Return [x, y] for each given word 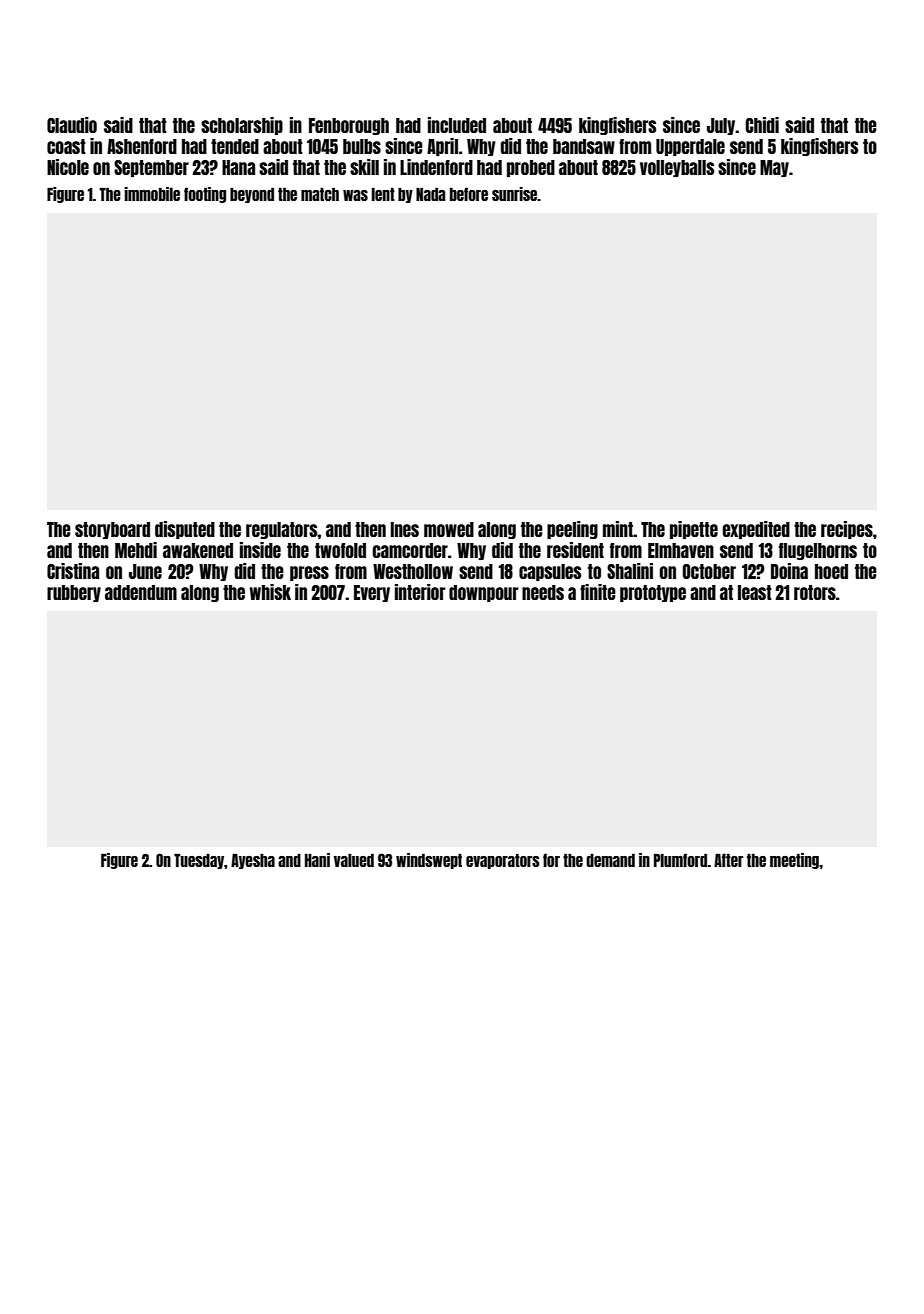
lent [383, 194]
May [774, 168]
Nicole [68, 167]
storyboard [112, 530]
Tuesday [199, 861]
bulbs [362, 146]
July [721, 126]
